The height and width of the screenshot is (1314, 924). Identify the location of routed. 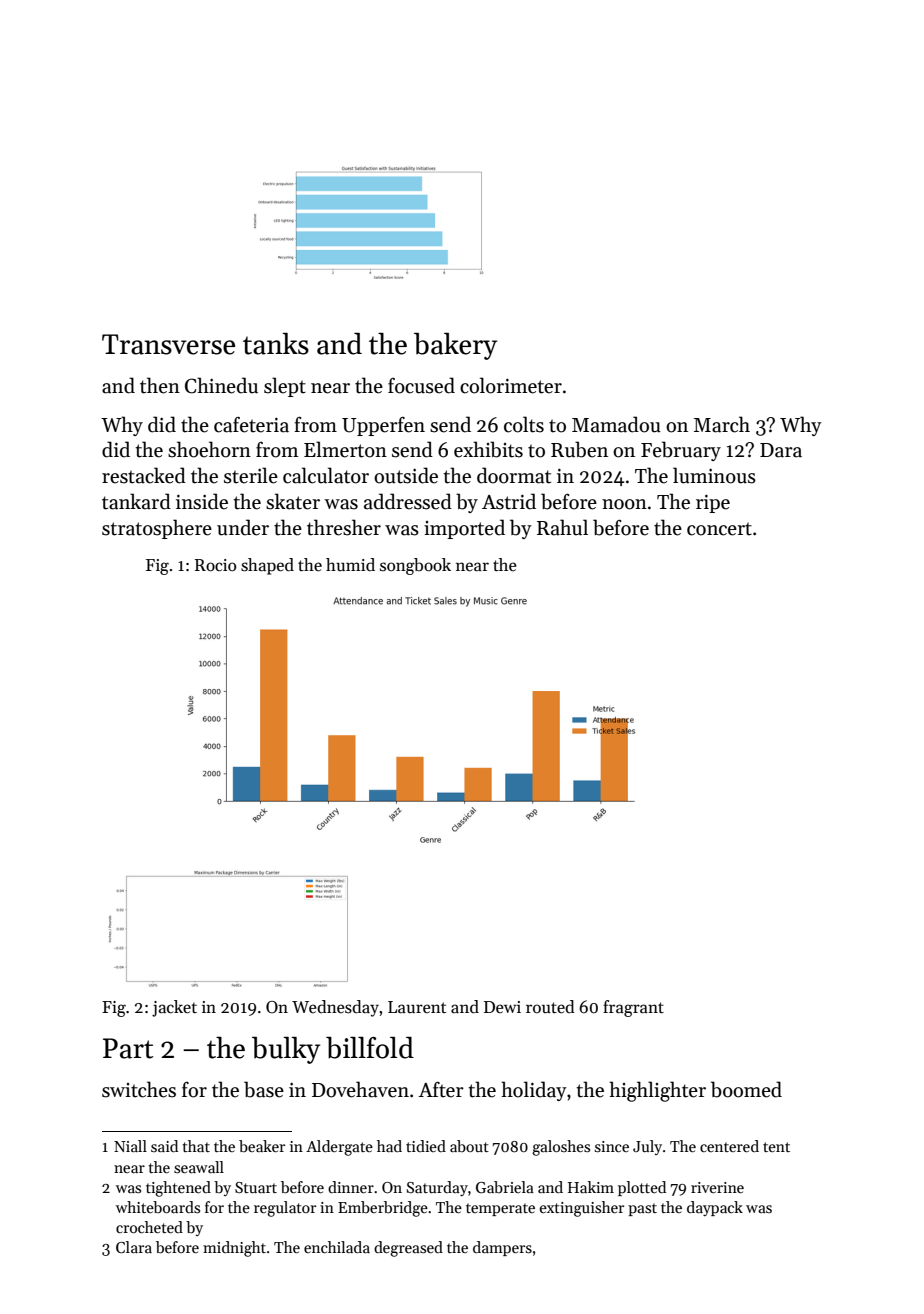
(550, 1007).
